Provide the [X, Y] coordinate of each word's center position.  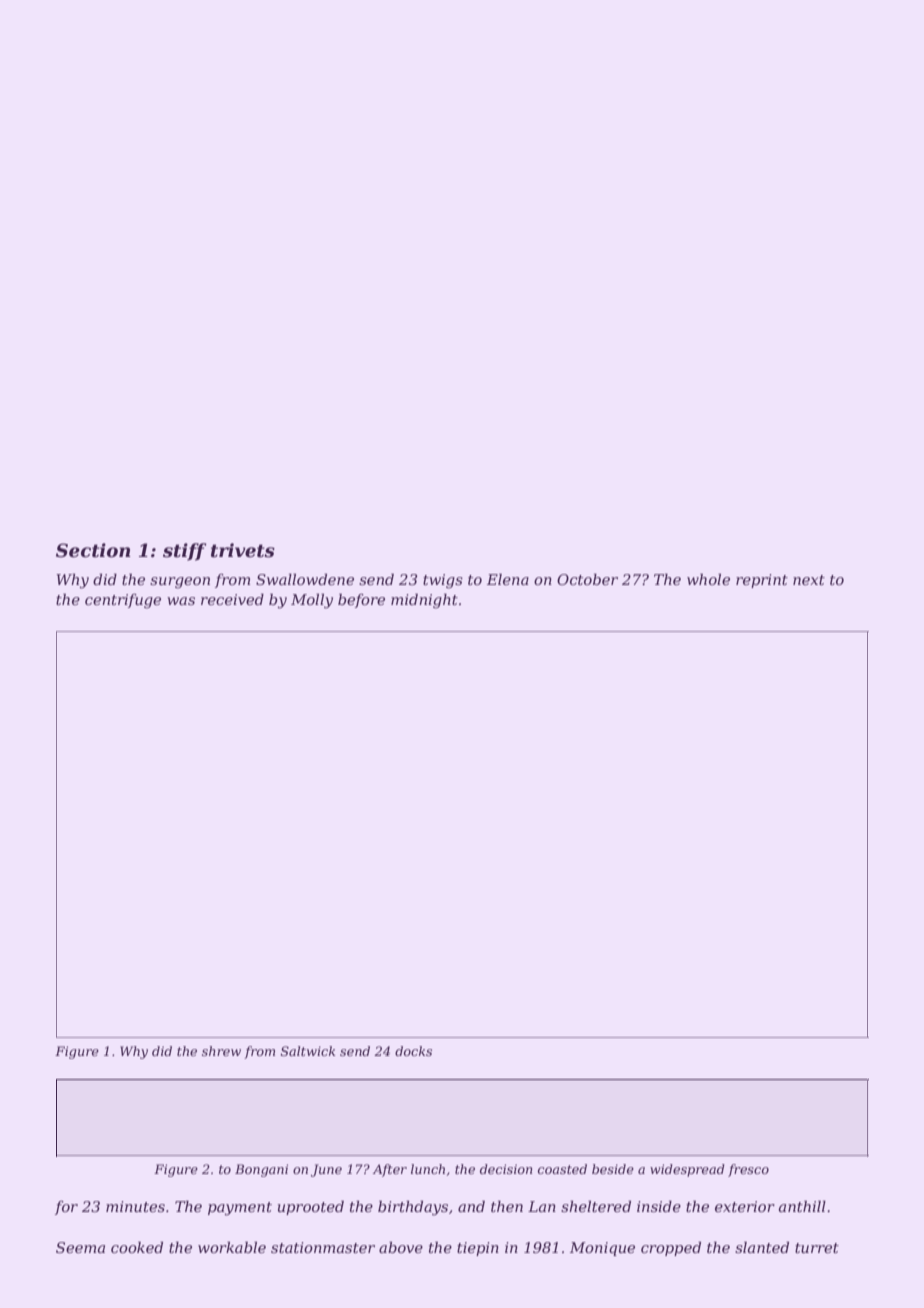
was [181, 601]
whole [708, 579]
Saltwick [308, 1051]
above [401, 1247]
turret [817, 1248]
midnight [424, 601]
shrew [221, 1051]
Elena [508, 579]
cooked [137, 1247]
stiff [184, 552]
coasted [562, 1169]
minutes [135, 1206]
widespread [687, 1170]
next [809, 580]
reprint [762, 581]
